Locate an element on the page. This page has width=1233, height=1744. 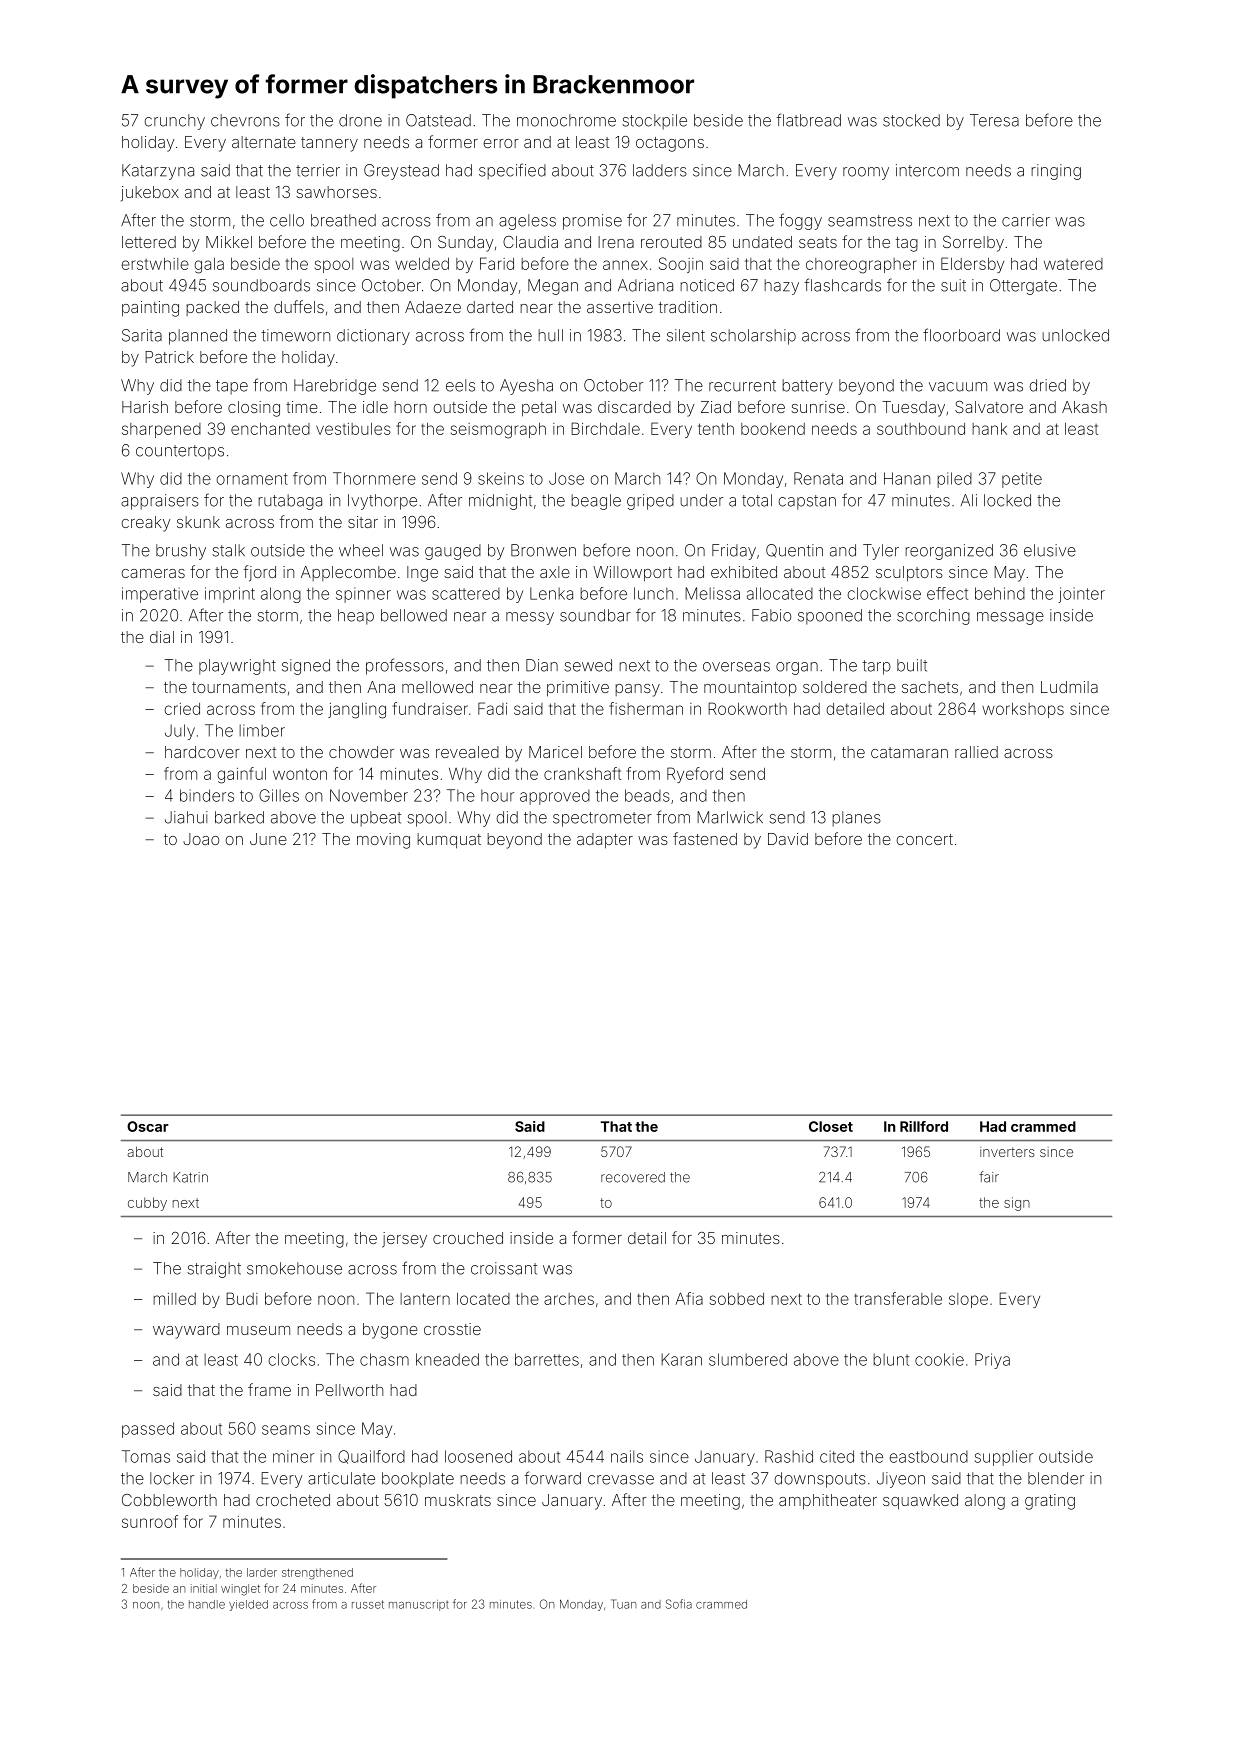
Teresa is located at coordinates (994, 120).
